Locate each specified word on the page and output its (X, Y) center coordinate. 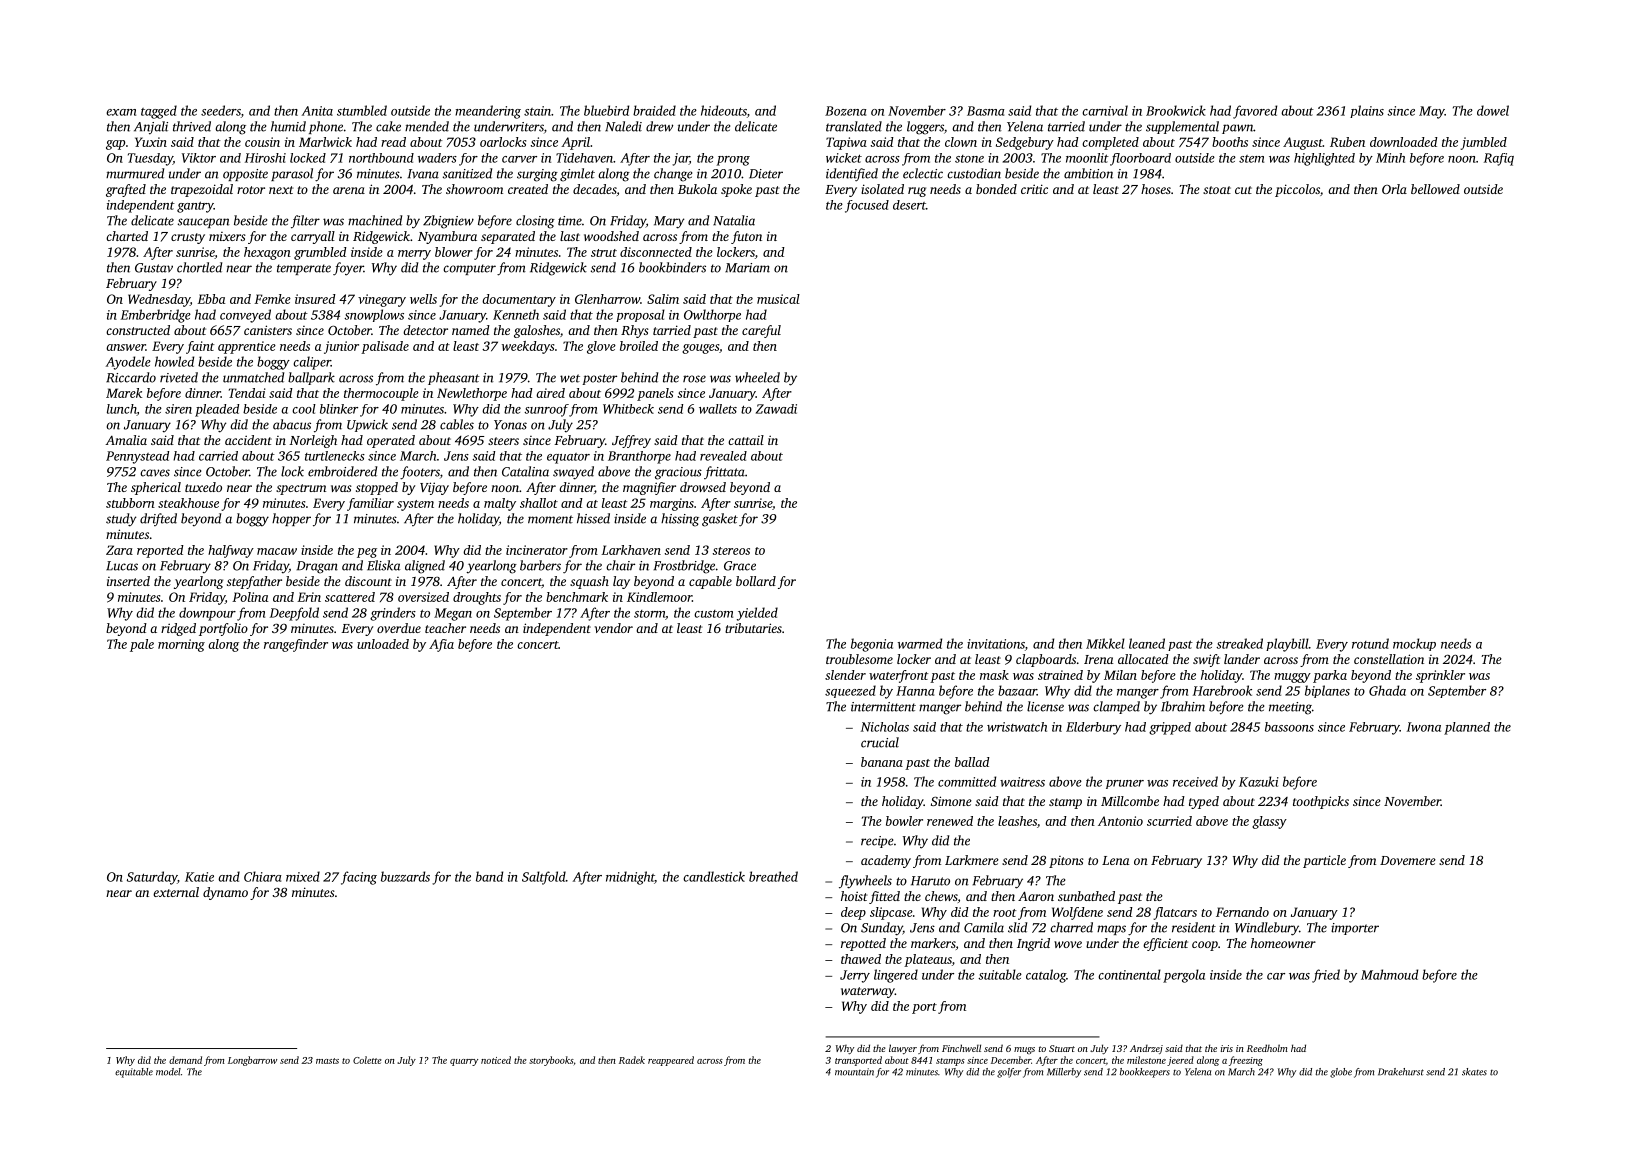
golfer (1009, 1073)
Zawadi (776, 409)
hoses (1156, 189)
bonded (996, 189)
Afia (441, 645)
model (168, 1072)
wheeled (757, 377)
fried (1326, 976)
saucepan (204, 223)
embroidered (342, 471)
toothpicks (1321, 802)
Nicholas (885, 727)
